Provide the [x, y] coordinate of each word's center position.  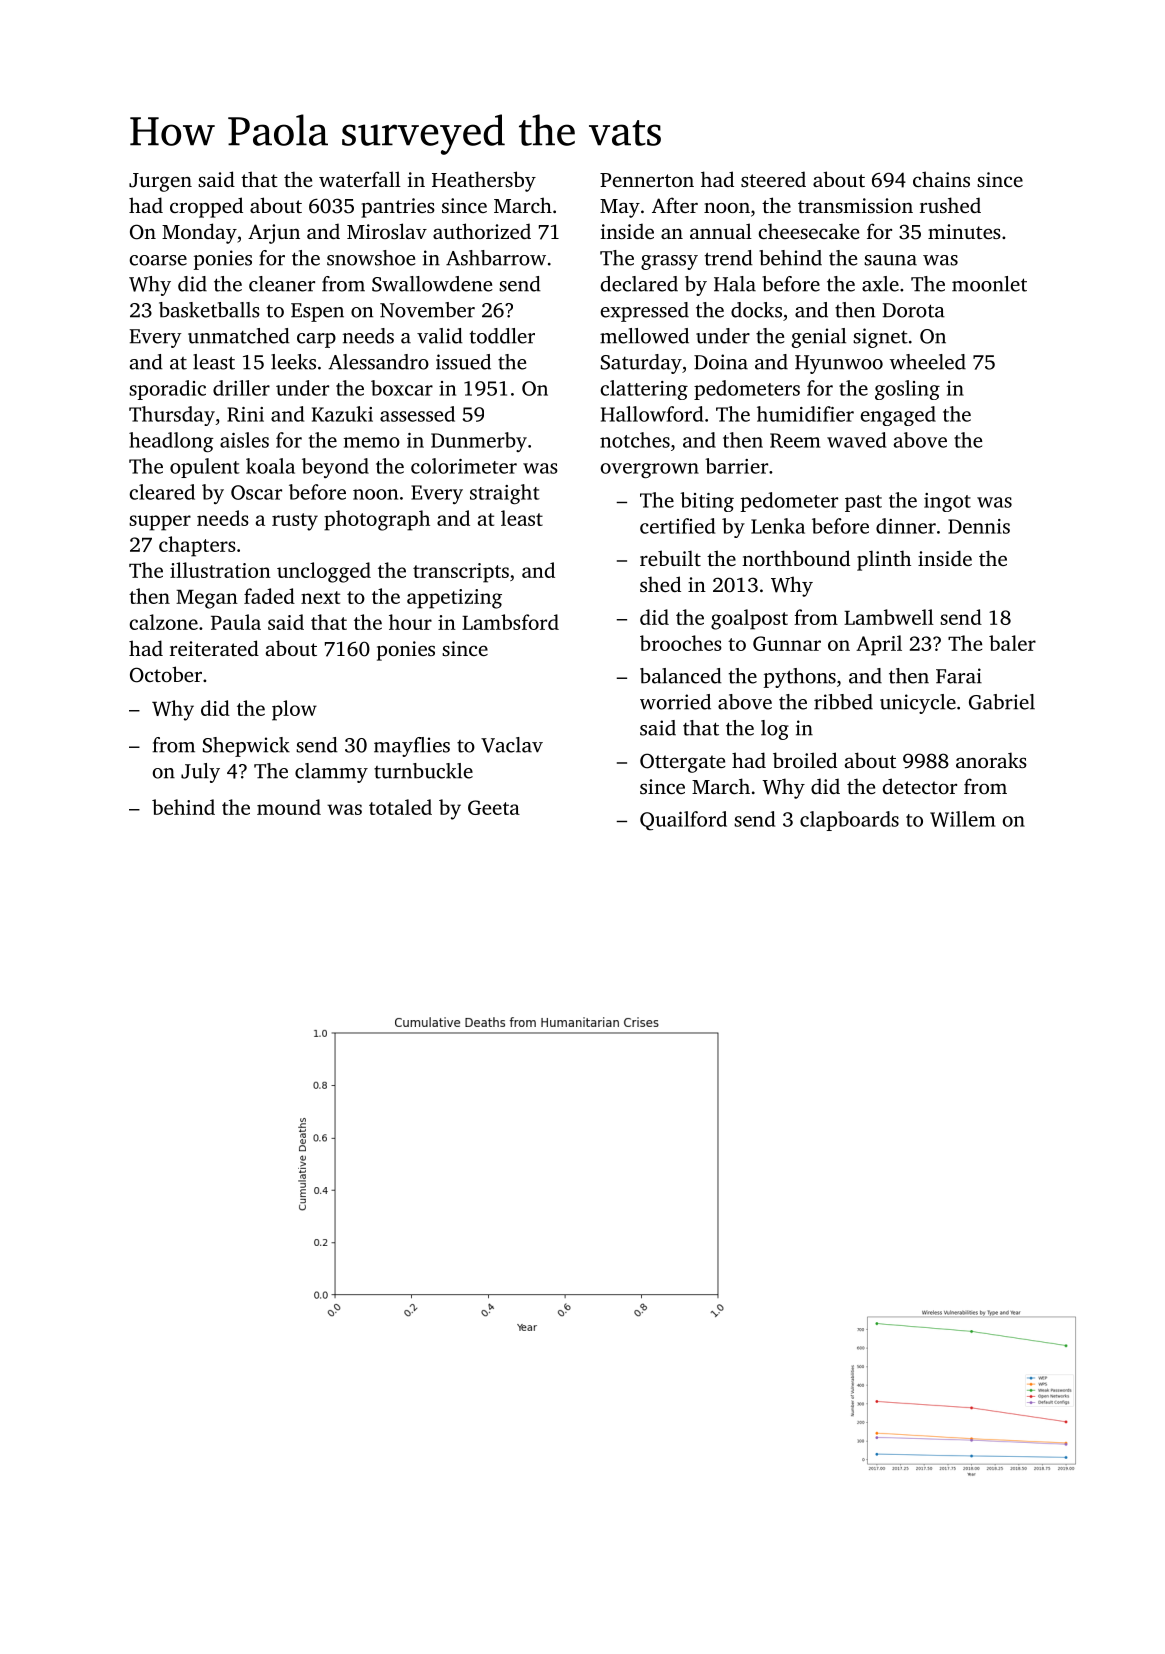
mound [289, 807]
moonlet [989, 284]
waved [856, 440]
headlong [171, 442]
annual [721, 231]
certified [677, 526]
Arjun [274, 234]
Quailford [683, 821]
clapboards [849, 821]
